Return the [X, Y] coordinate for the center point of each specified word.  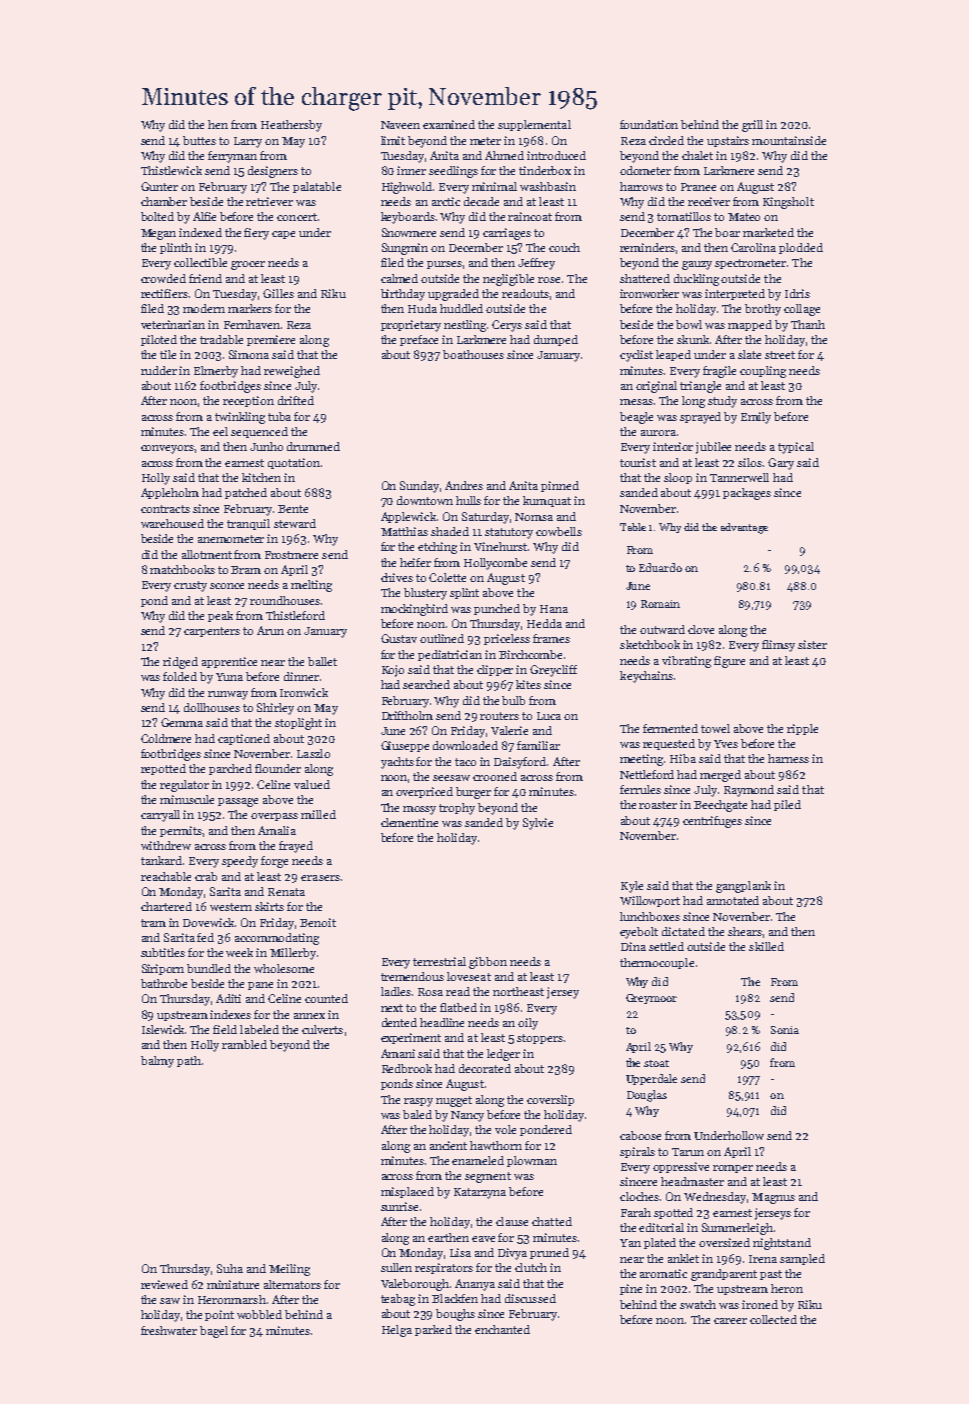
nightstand [782, 1244]
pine [631, 1289]
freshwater [169, 1330]
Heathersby [291, 126]
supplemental [534, 125]
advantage [744, 528]
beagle [636, 418]
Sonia [785, 1030]
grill [752, 126]
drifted [296, 400]
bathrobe [164, 983]
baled [417, 1114]
